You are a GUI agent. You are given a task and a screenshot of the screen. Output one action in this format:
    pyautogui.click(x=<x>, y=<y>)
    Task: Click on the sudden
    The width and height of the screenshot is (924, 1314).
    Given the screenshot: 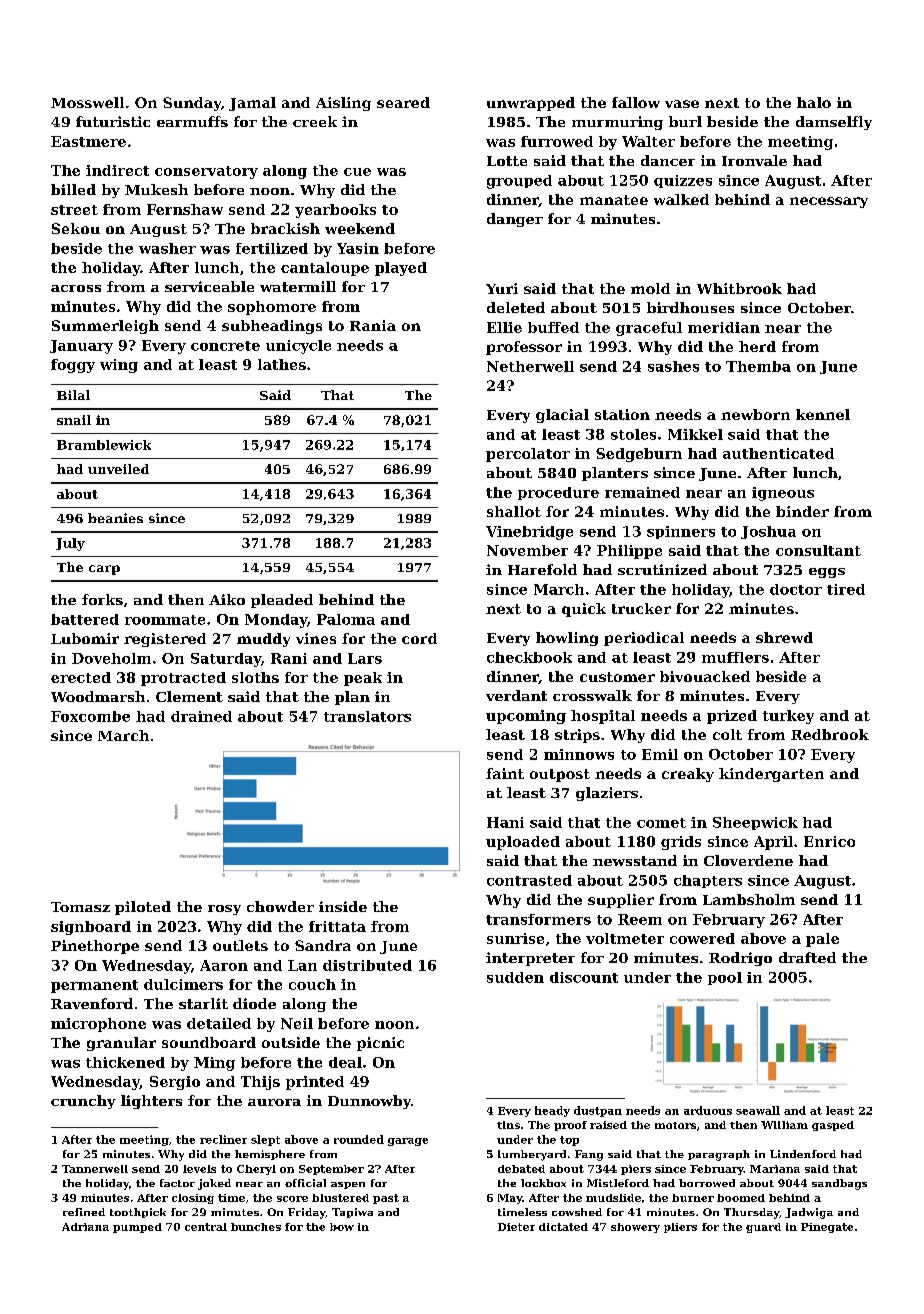 What is the action you would take?
    pyautogui.click(x=515, y=977)
